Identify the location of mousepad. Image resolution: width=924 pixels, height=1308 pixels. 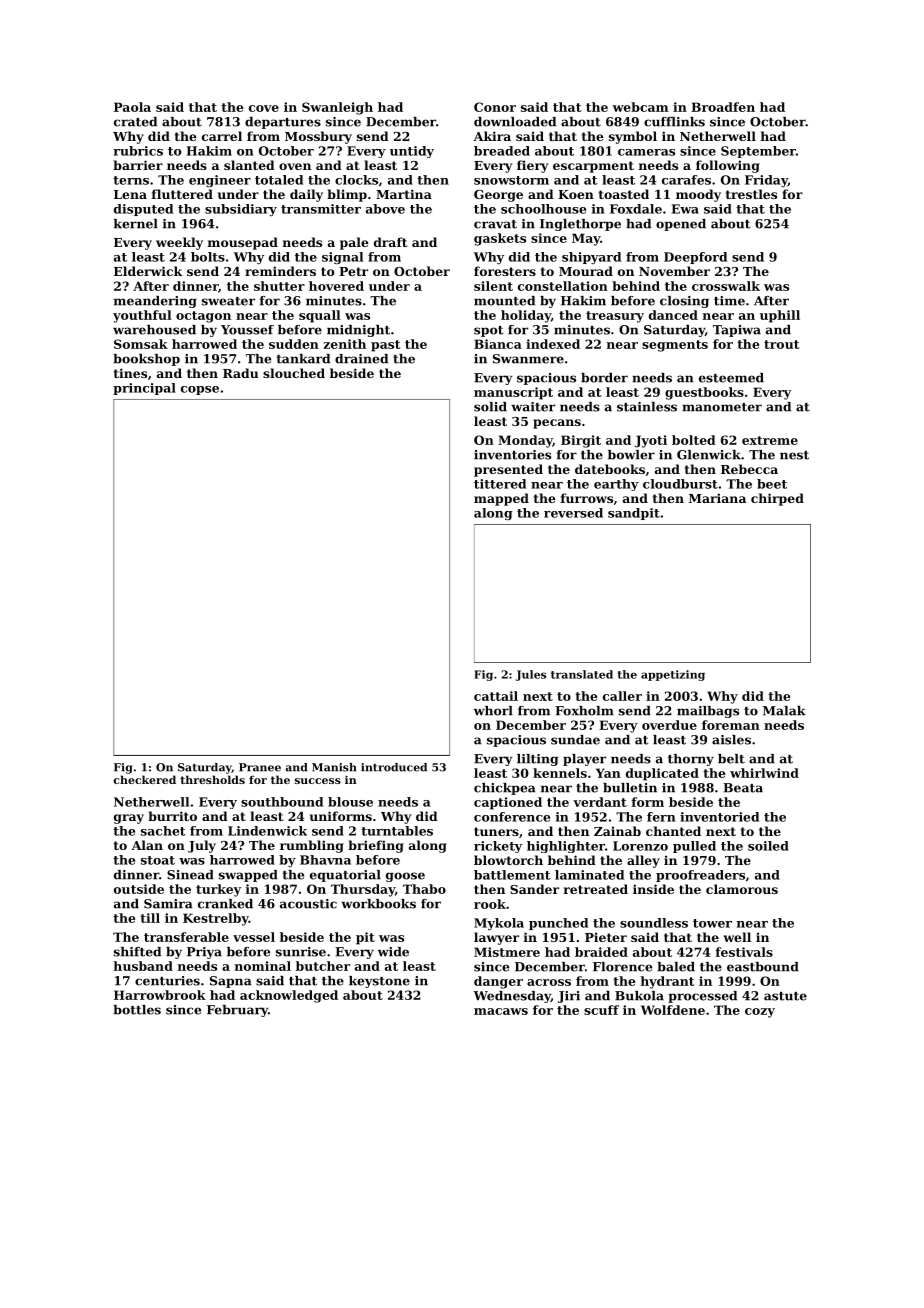
(243, 243).
